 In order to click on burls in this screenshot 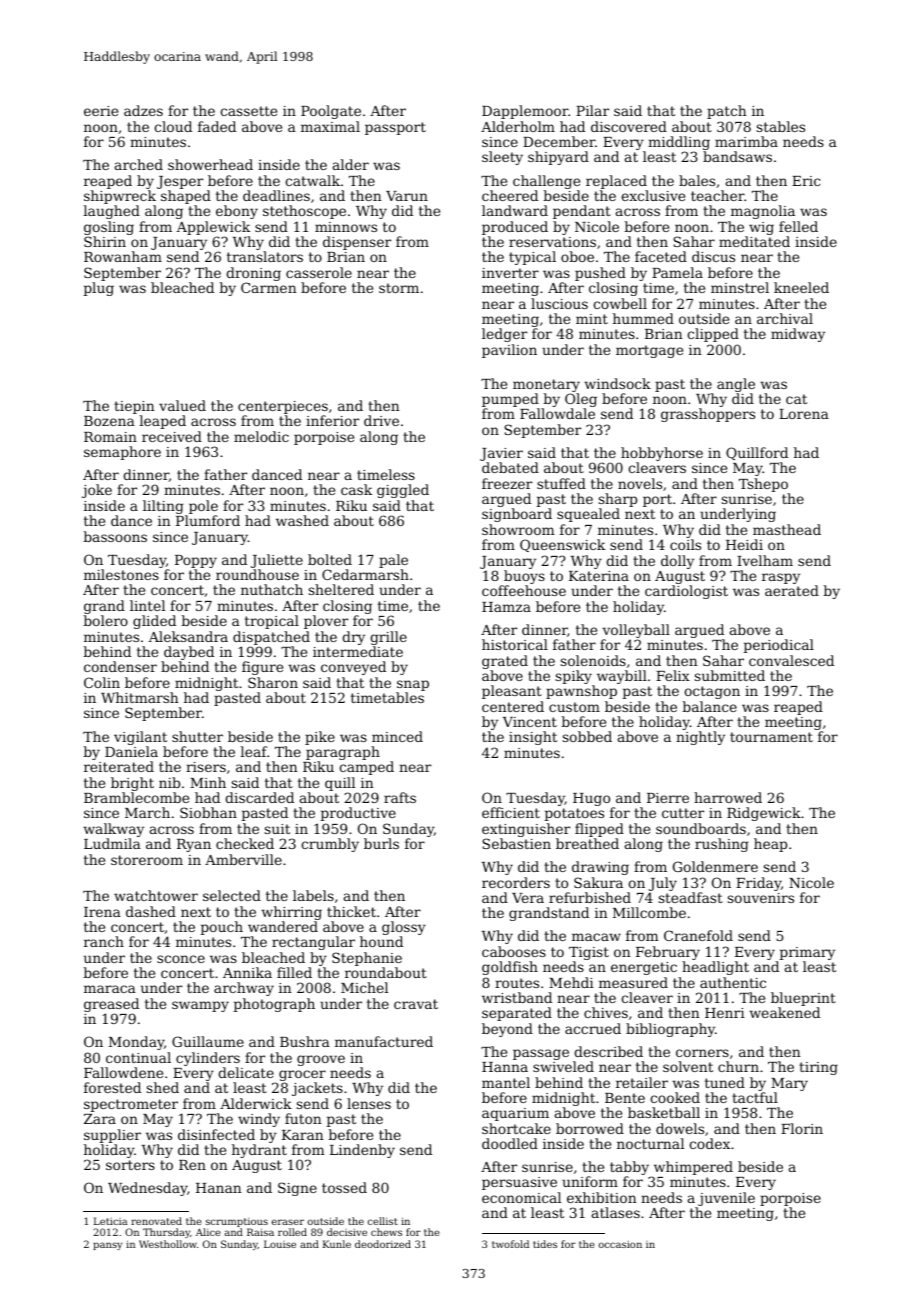, I will do `click(381, 843)`.
